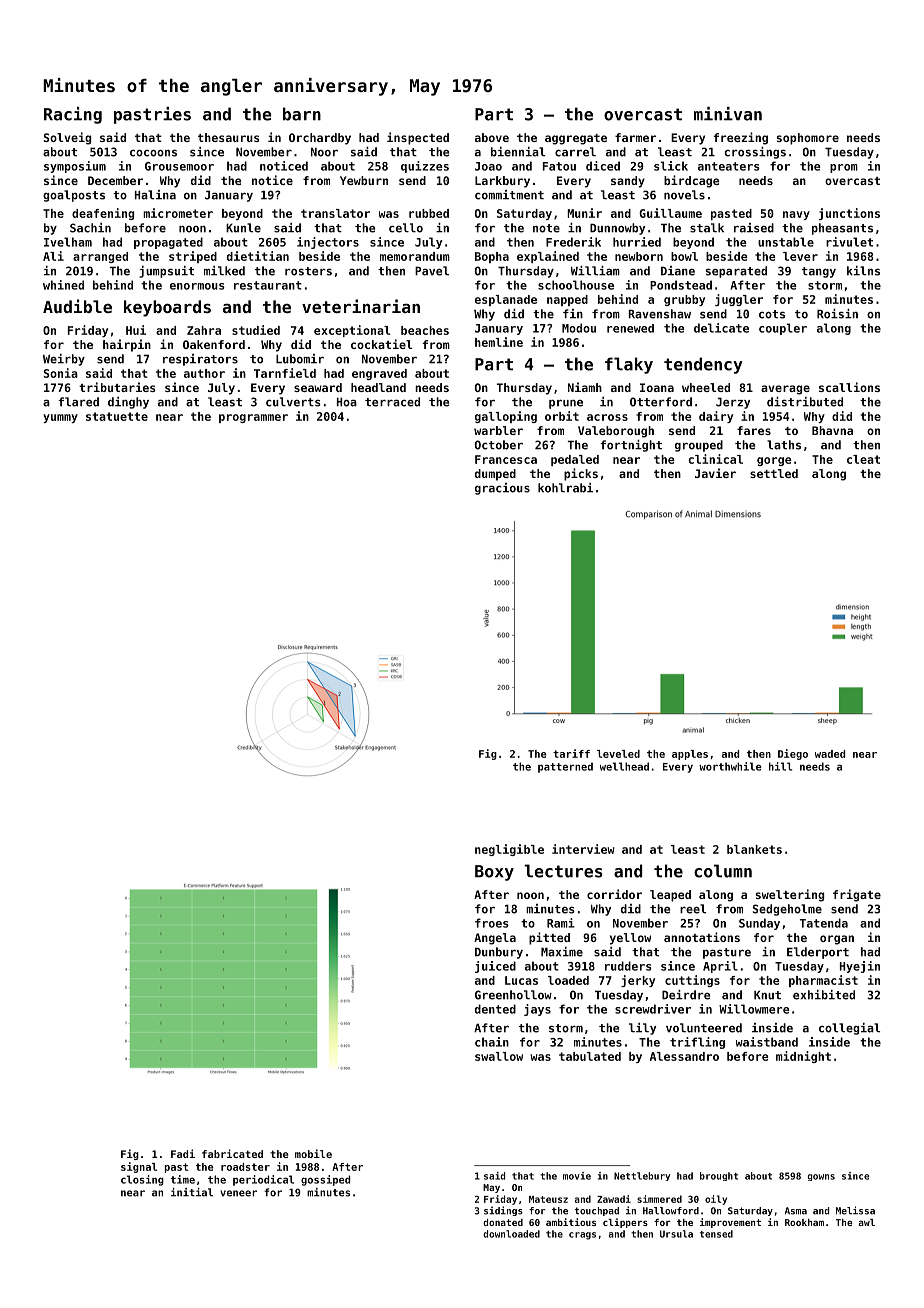 This screenshot has height=1308, width=924. Describe the element at coordinates (300, 359) in the screenshot. I see `Lubomir` at that location.
